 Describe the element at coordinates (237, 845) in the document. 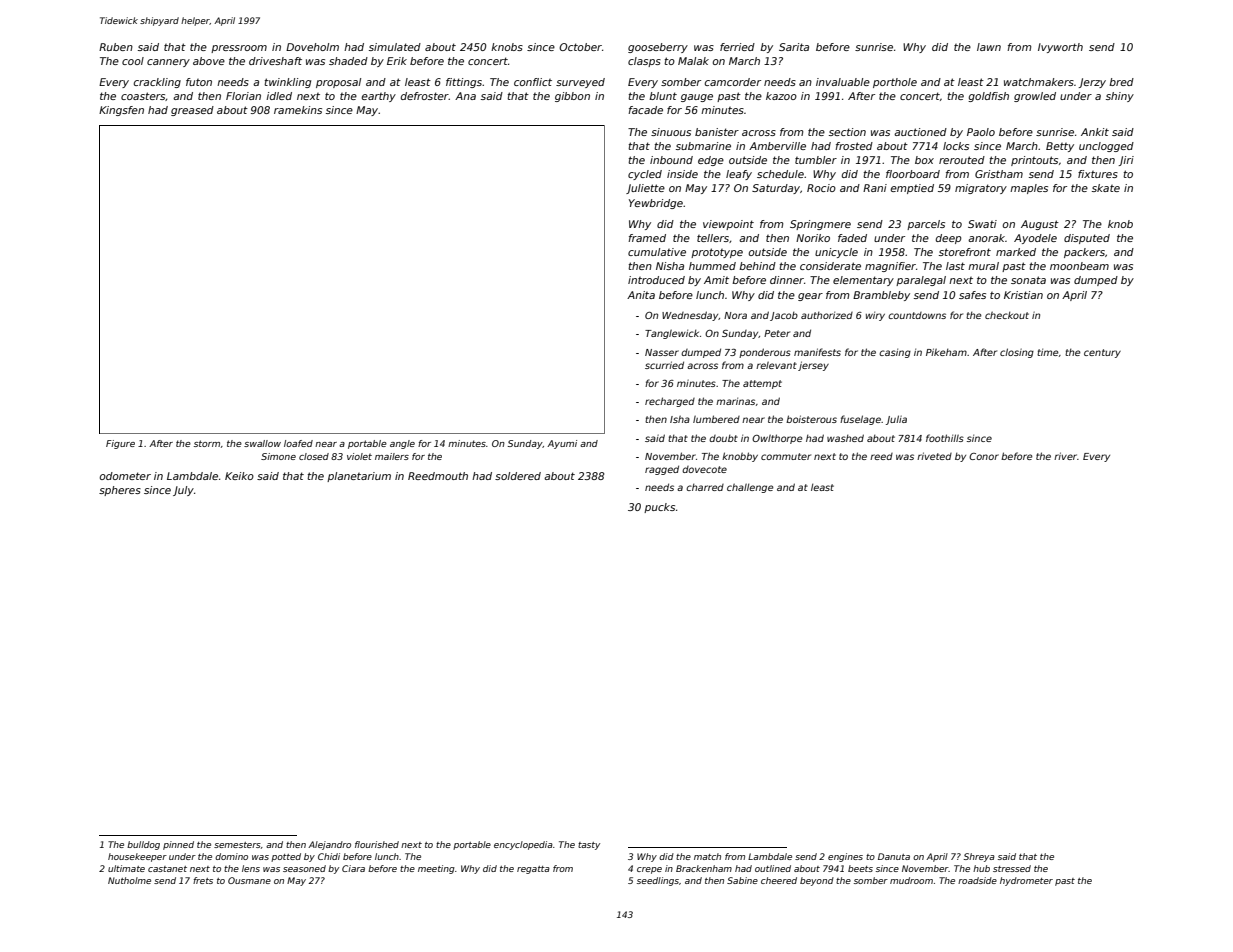

I see `semesters` at that location.
